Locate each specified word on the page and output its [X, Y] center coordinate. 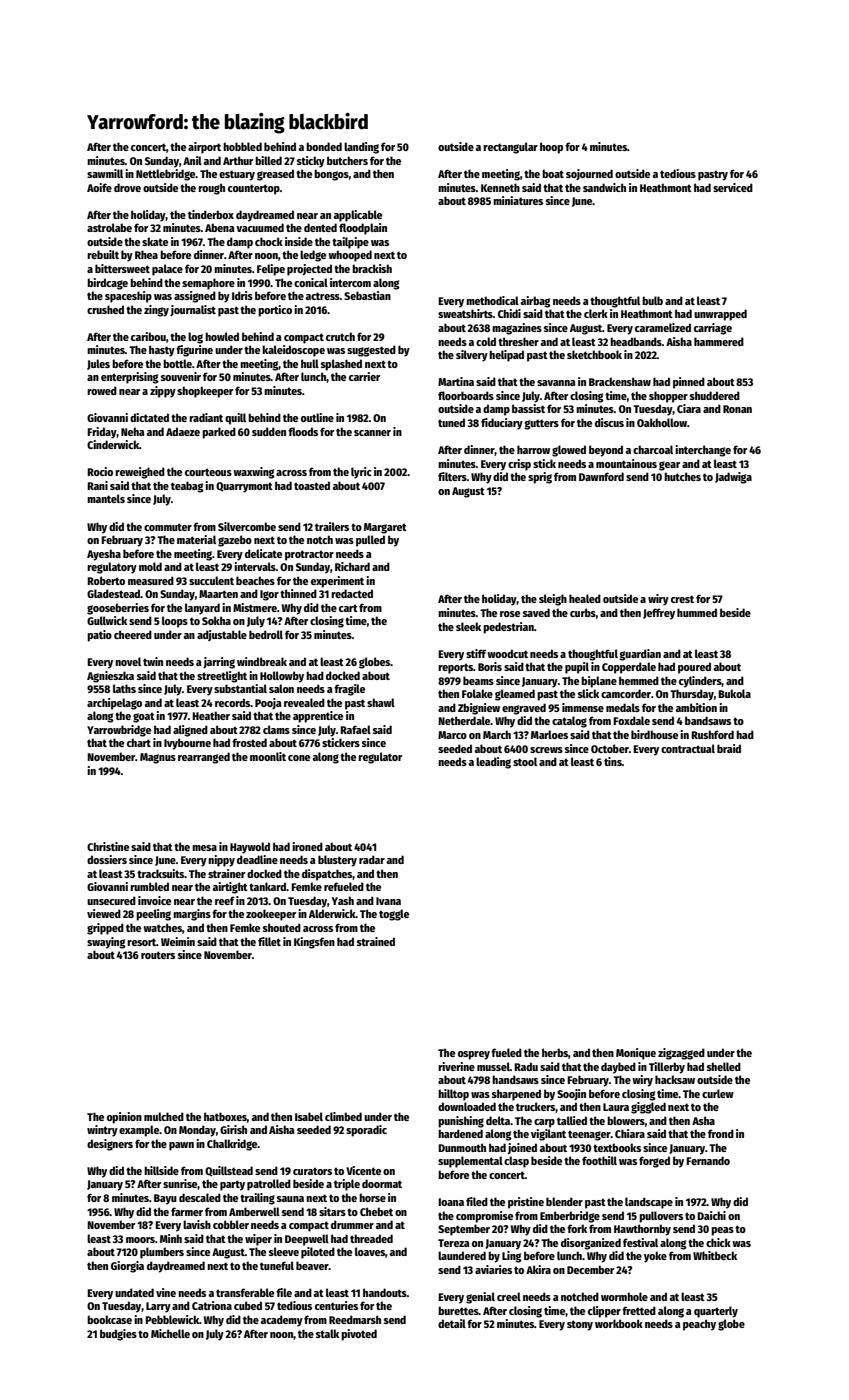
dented [320, 227]
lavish [197, 1224]
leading [493, 763]
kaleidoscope [293, 351]
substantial [240, 688]
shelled [724, 1066]
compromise [484, 1217]
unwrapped [720, 315]
